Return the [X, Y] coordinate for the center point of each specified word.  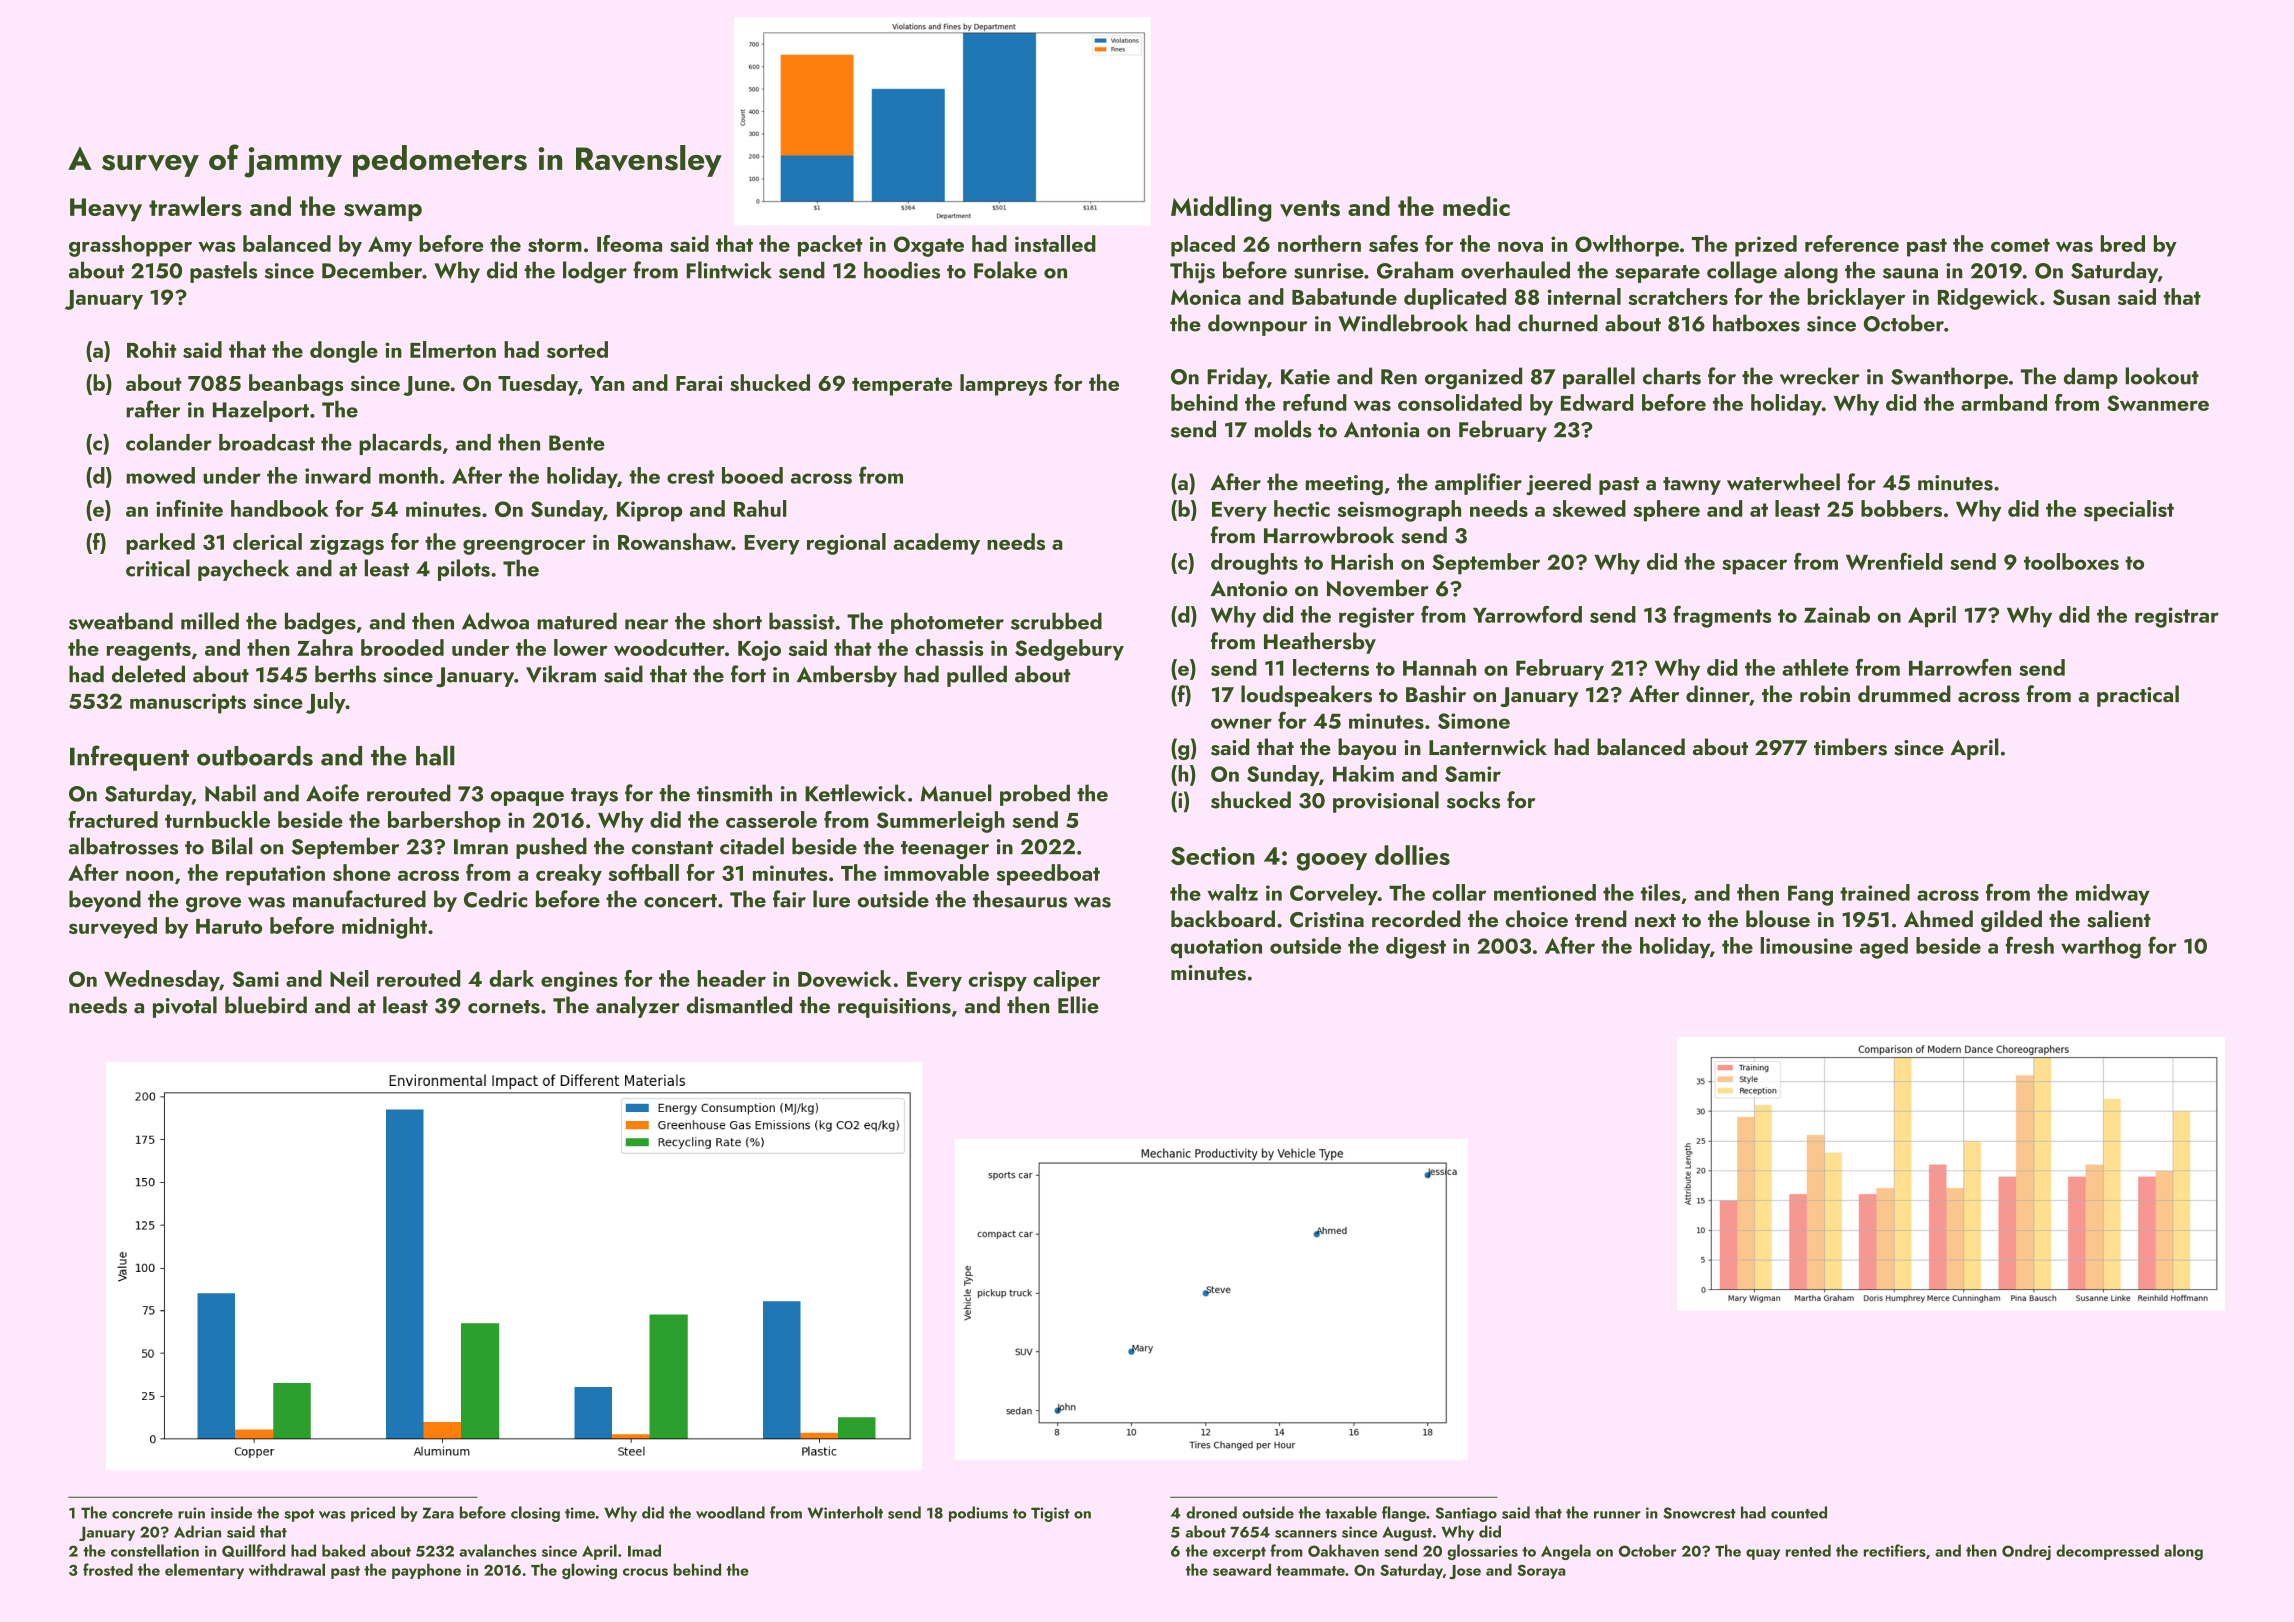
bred [2123, 243]
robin [1825, 694]
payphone [426, 1571]
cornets [504, 1007]
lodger [595, 272]
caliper [1066, 981]
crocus [645, 1572]
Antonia [1381, 430]
